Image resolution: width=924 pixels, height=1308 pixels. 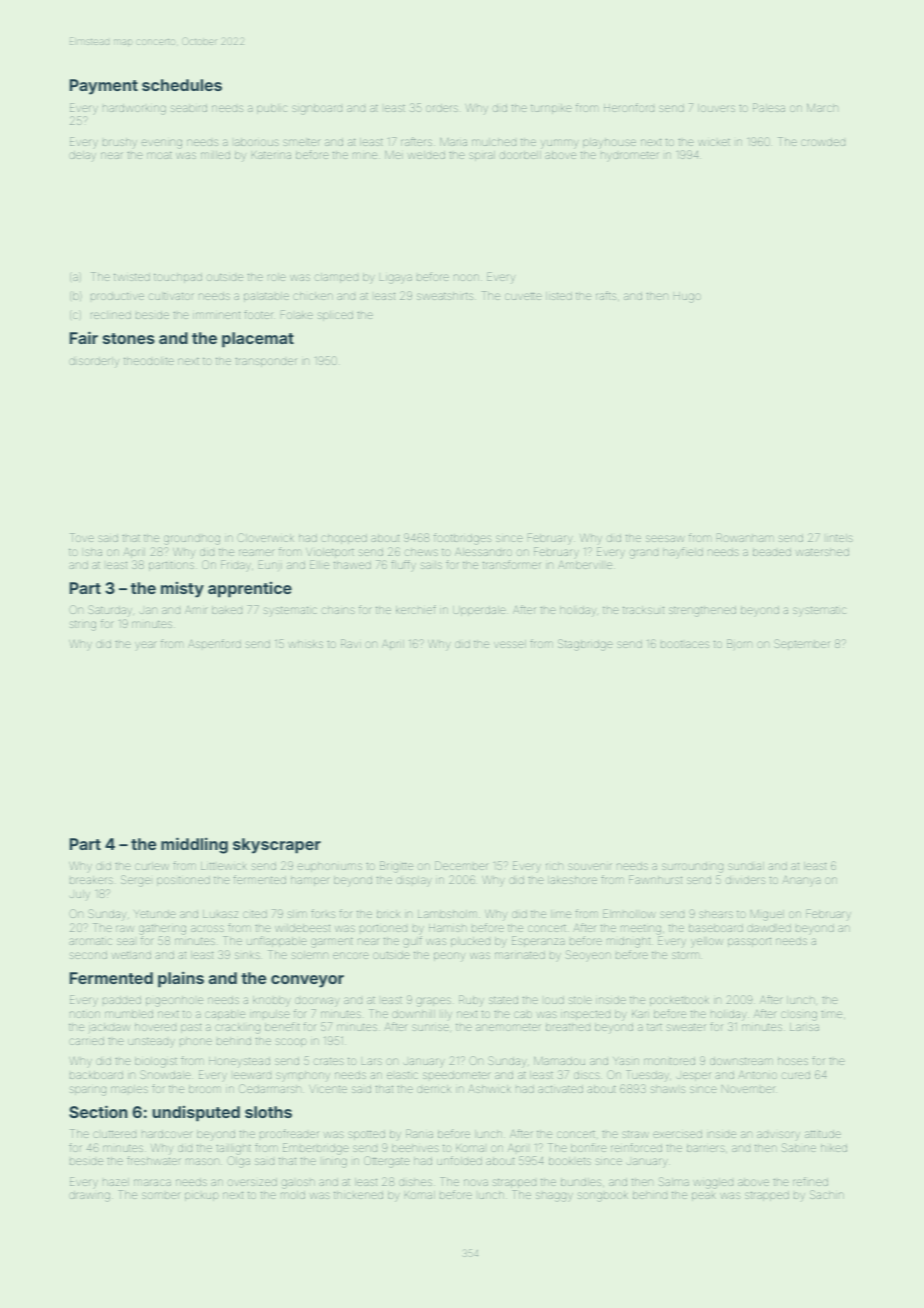 What do you see at coordinates (447, 914) in the screenshot?
I see `Lambsholm` at bounding box center [447, 914].
